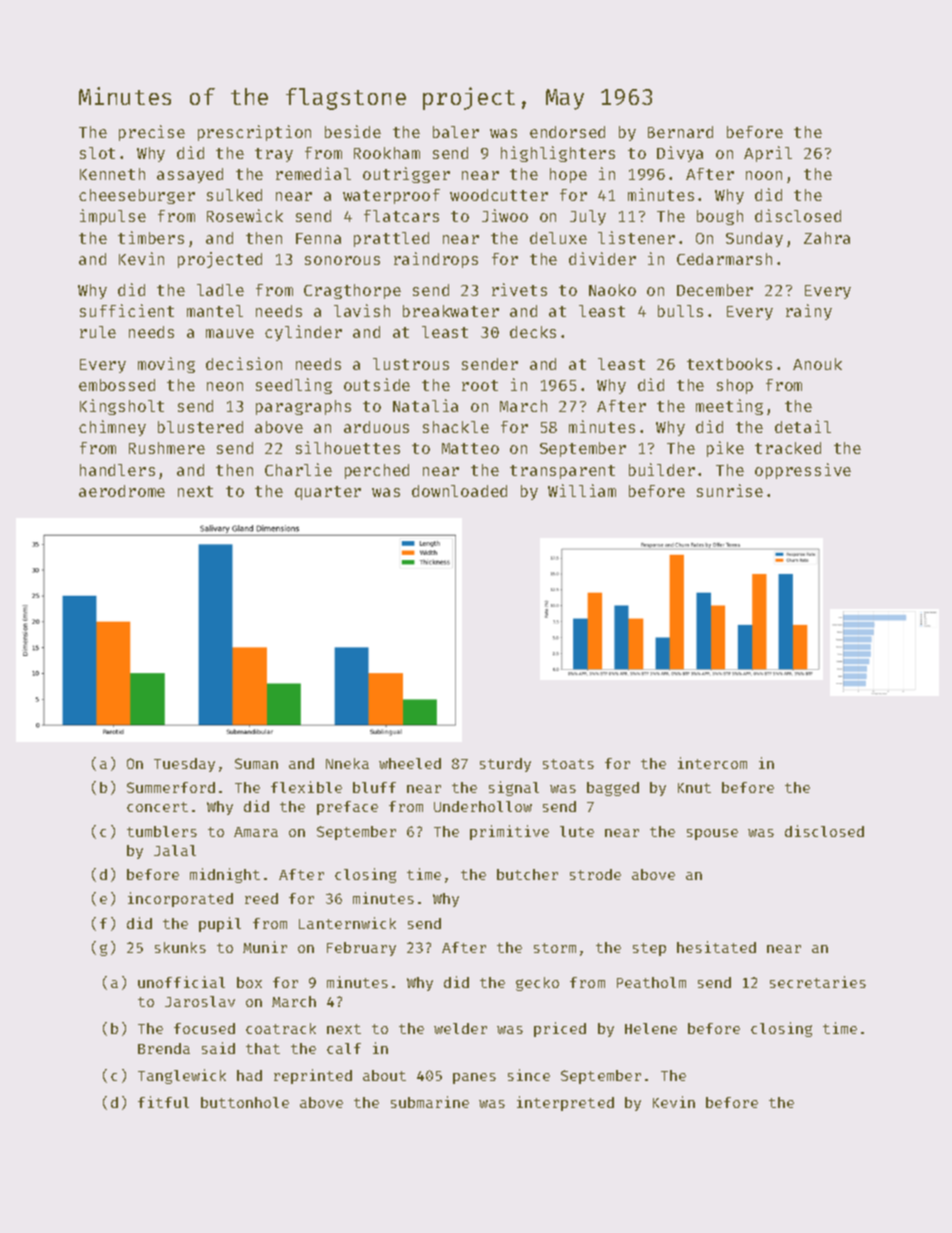 The width and height of the screenshot is (952, 1233). Describe the element at coordinates (181, 982) in the screenshot. I see `unofficial` at that location.
